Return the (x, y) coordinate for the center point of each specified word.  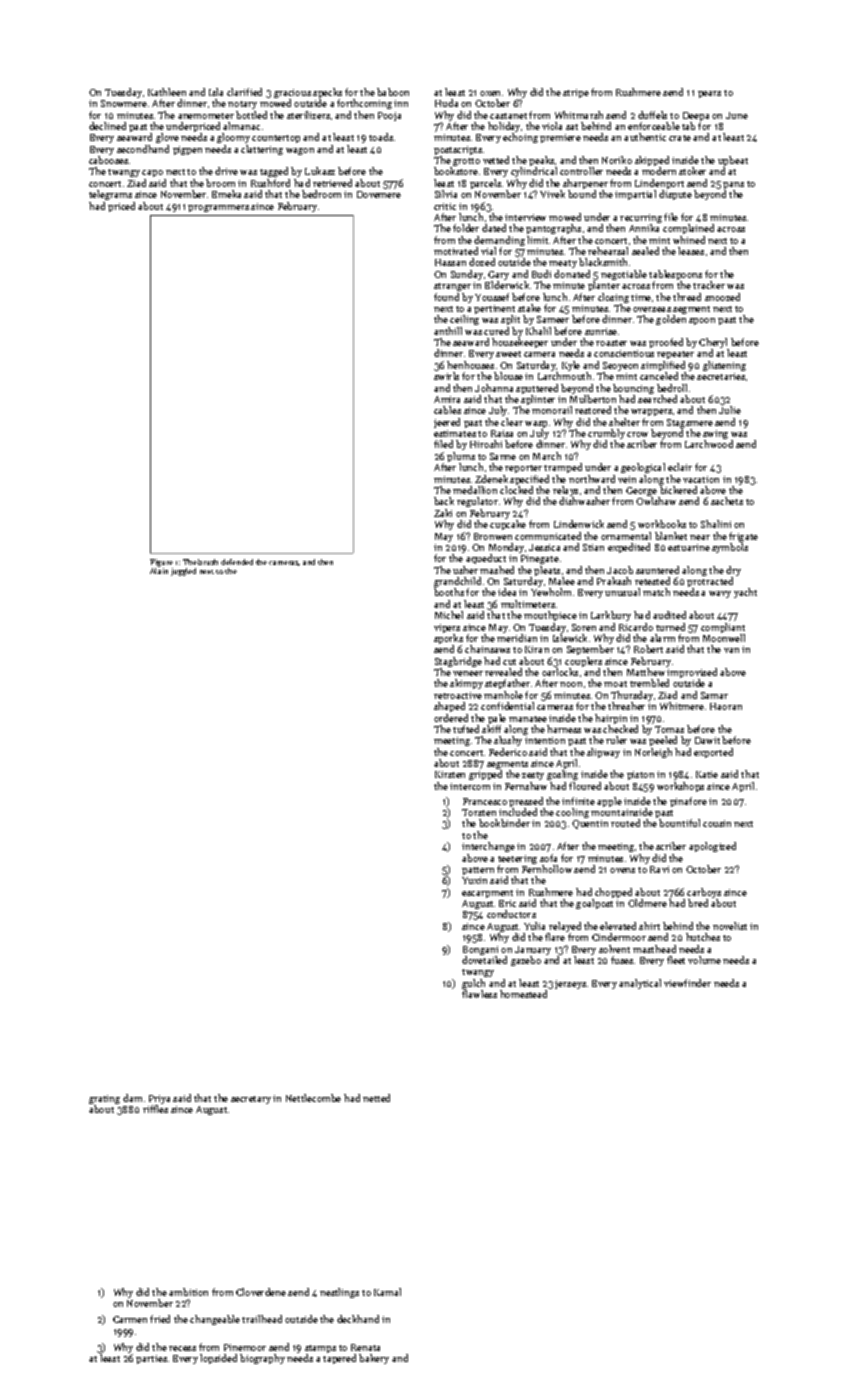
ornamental (626, 536)
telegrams (110, 195)
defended (237, 562)
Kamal (387, 1292)
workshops (680, 787)
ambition (188, 1292)
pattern (478, 871)
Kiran (537, 649)
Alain (159, 571)
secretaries (721, 376)
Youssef (492, 297)
